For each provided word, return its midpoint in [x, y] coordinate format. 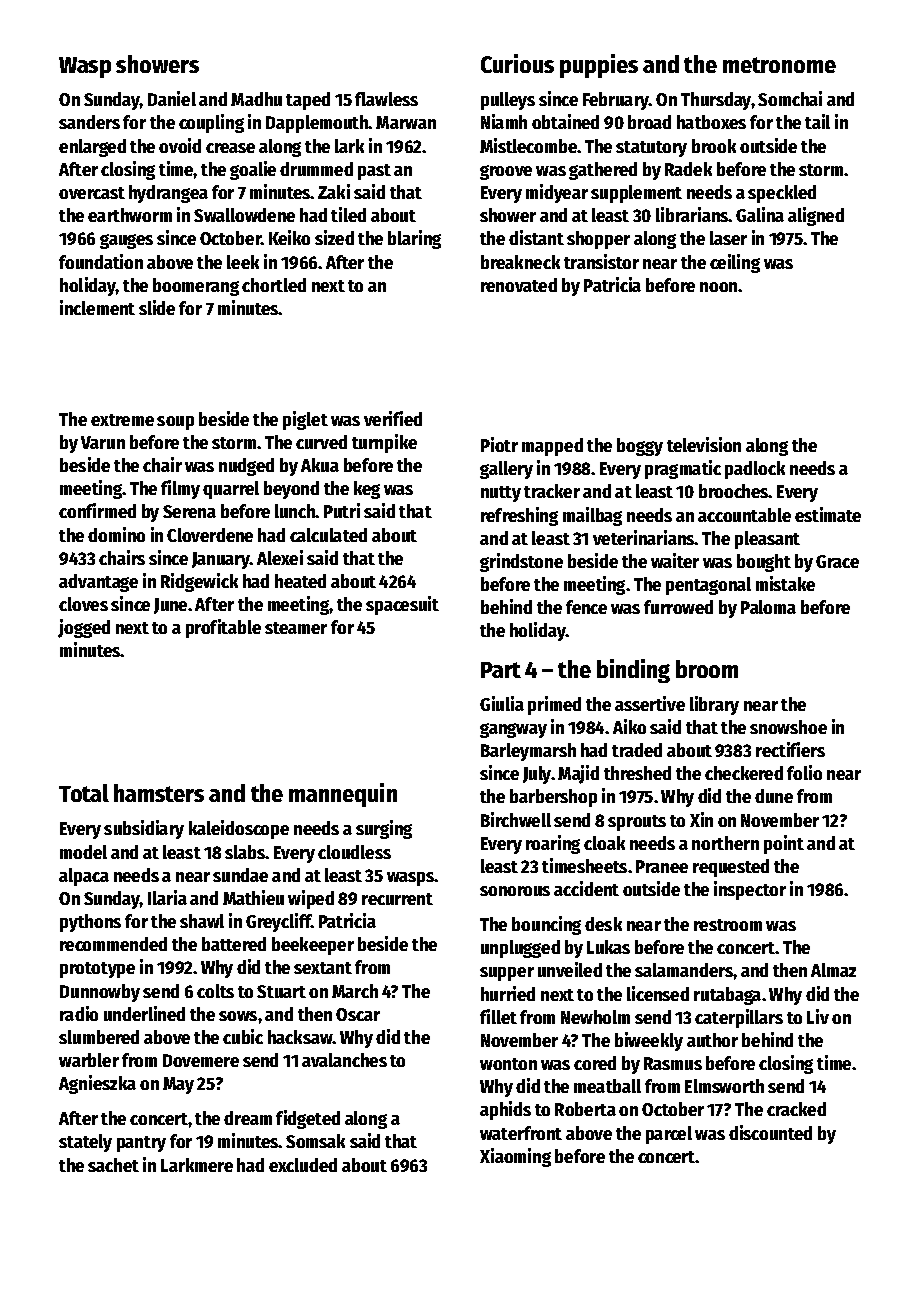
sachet [113, 1165]
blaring [414, 239]
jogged [84, 628]
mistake [785, 583]
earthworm [130, 215]
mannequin [343, 795]
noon [718, 287]
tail [817, 121]
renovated [519, 285]
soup [175, 423]
